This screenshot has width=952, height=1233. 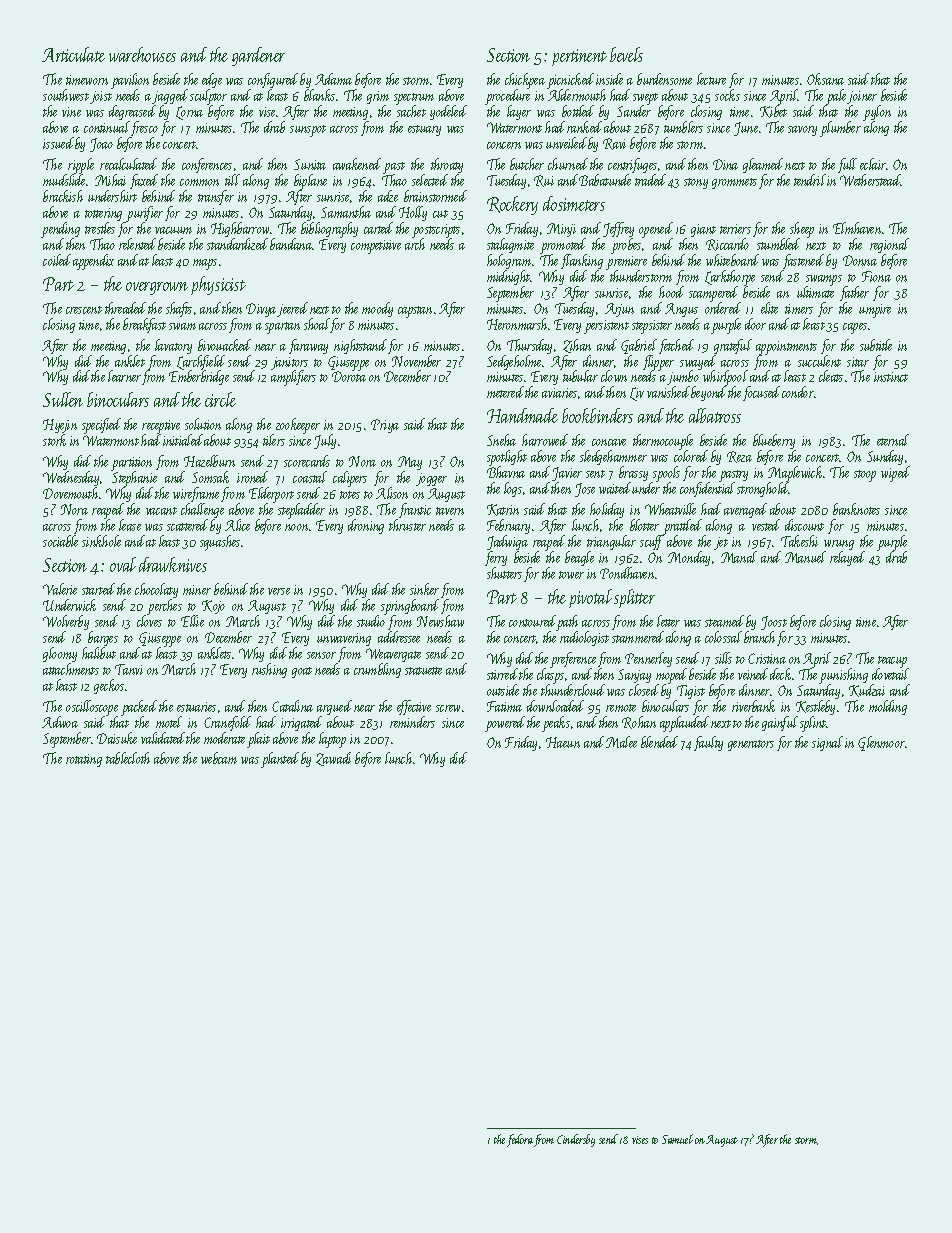 What do you see at coordinates (84, 760) in the screenshot?
I see `rotating` at bounding box center [84, 760].
